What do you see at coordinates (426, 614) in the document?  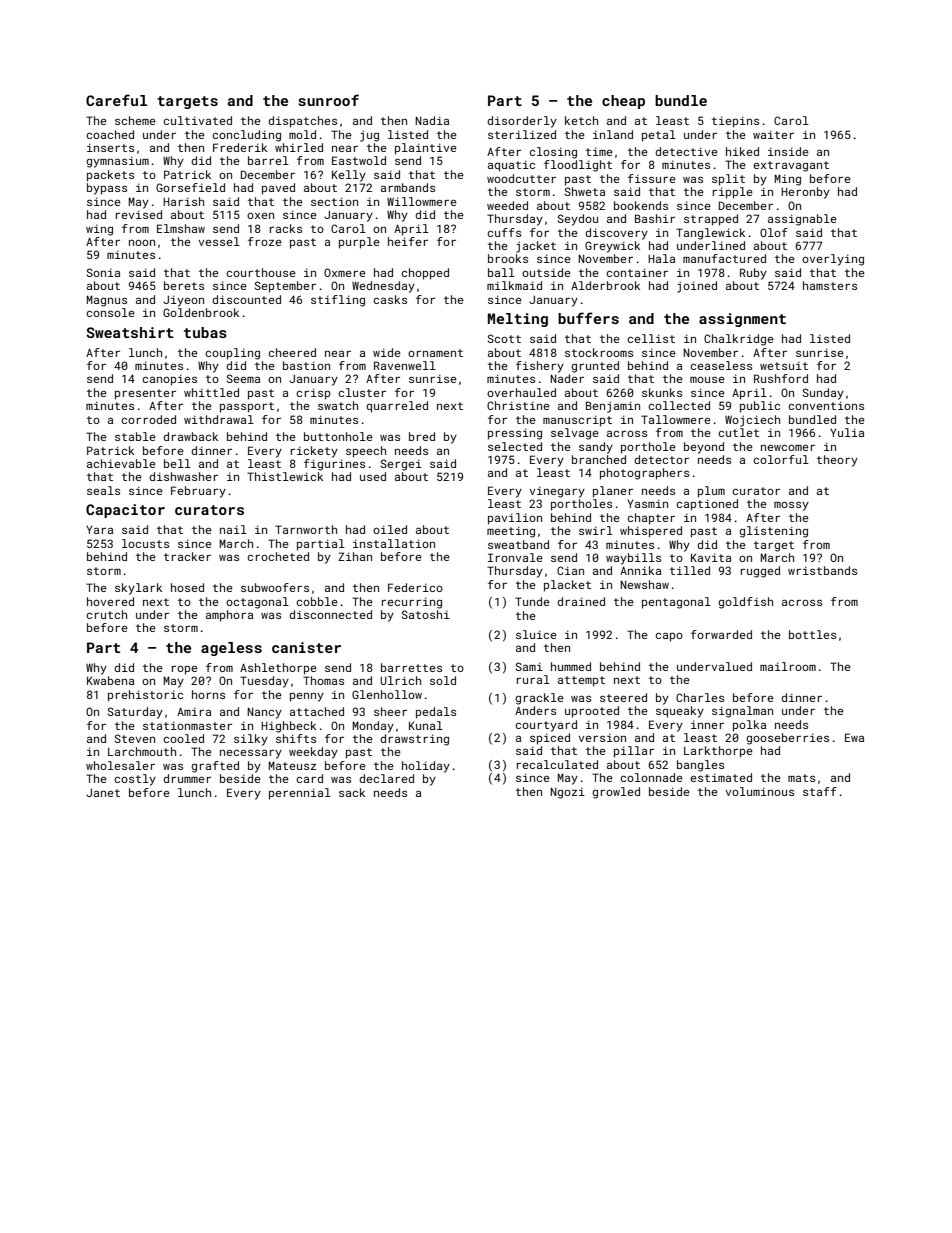 I see `Satoshi` at bounding box center [426, 614].
